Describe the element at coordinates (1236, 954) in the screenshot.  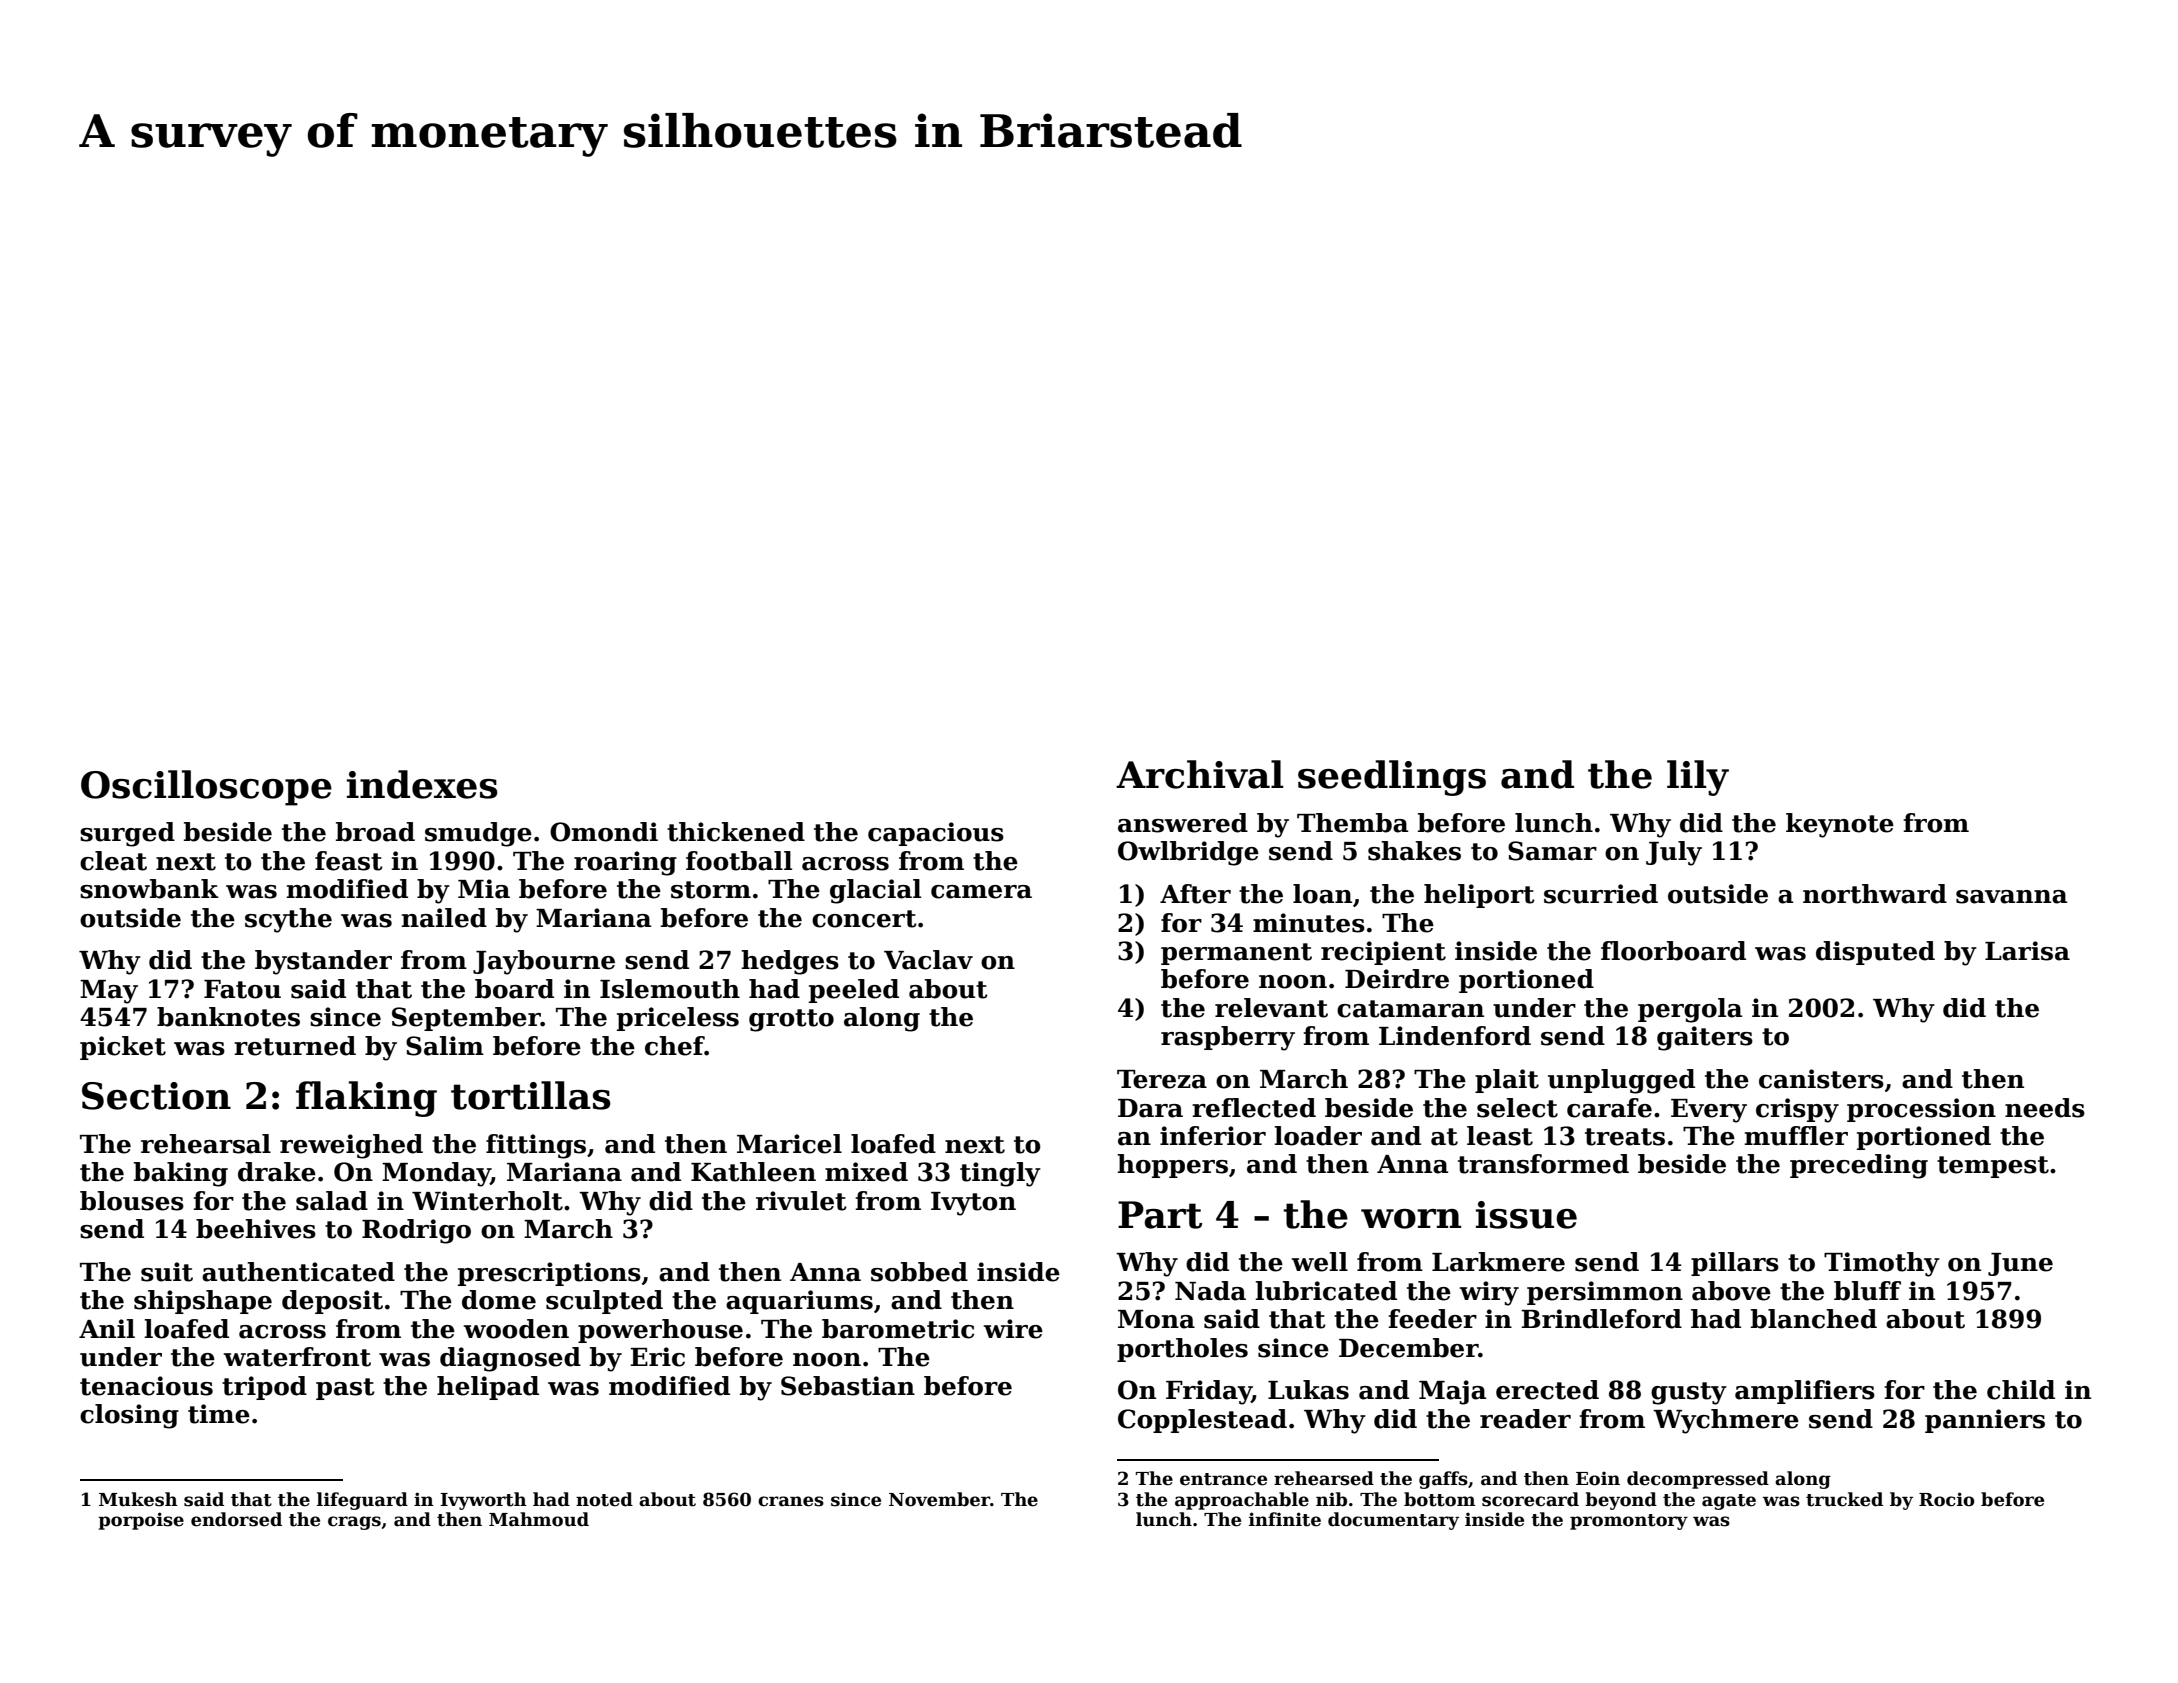
I see `permanent` at that location.
